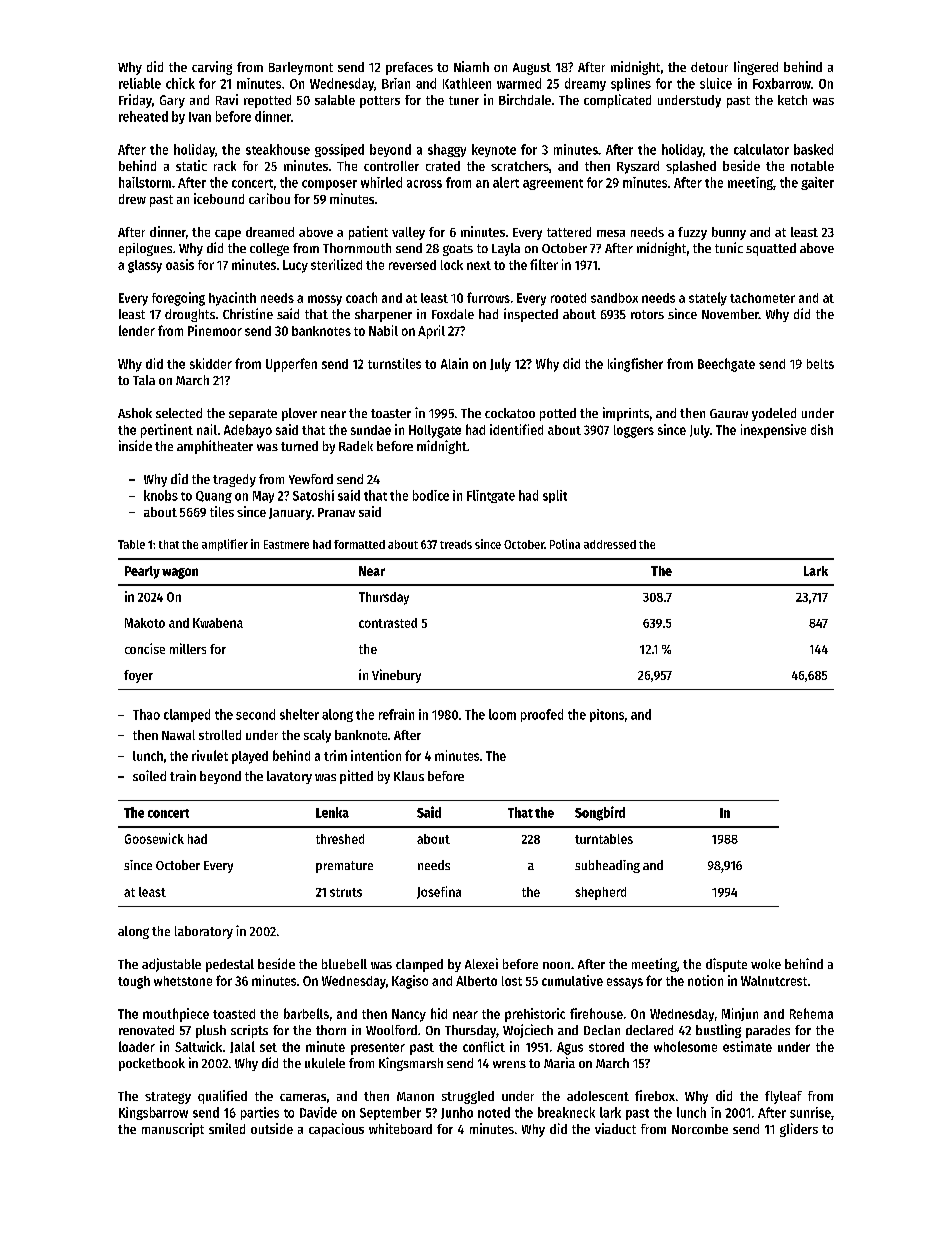  Describe the element at coordinates (468, 1097) in the screenshot. I see `struggled` at that location.
